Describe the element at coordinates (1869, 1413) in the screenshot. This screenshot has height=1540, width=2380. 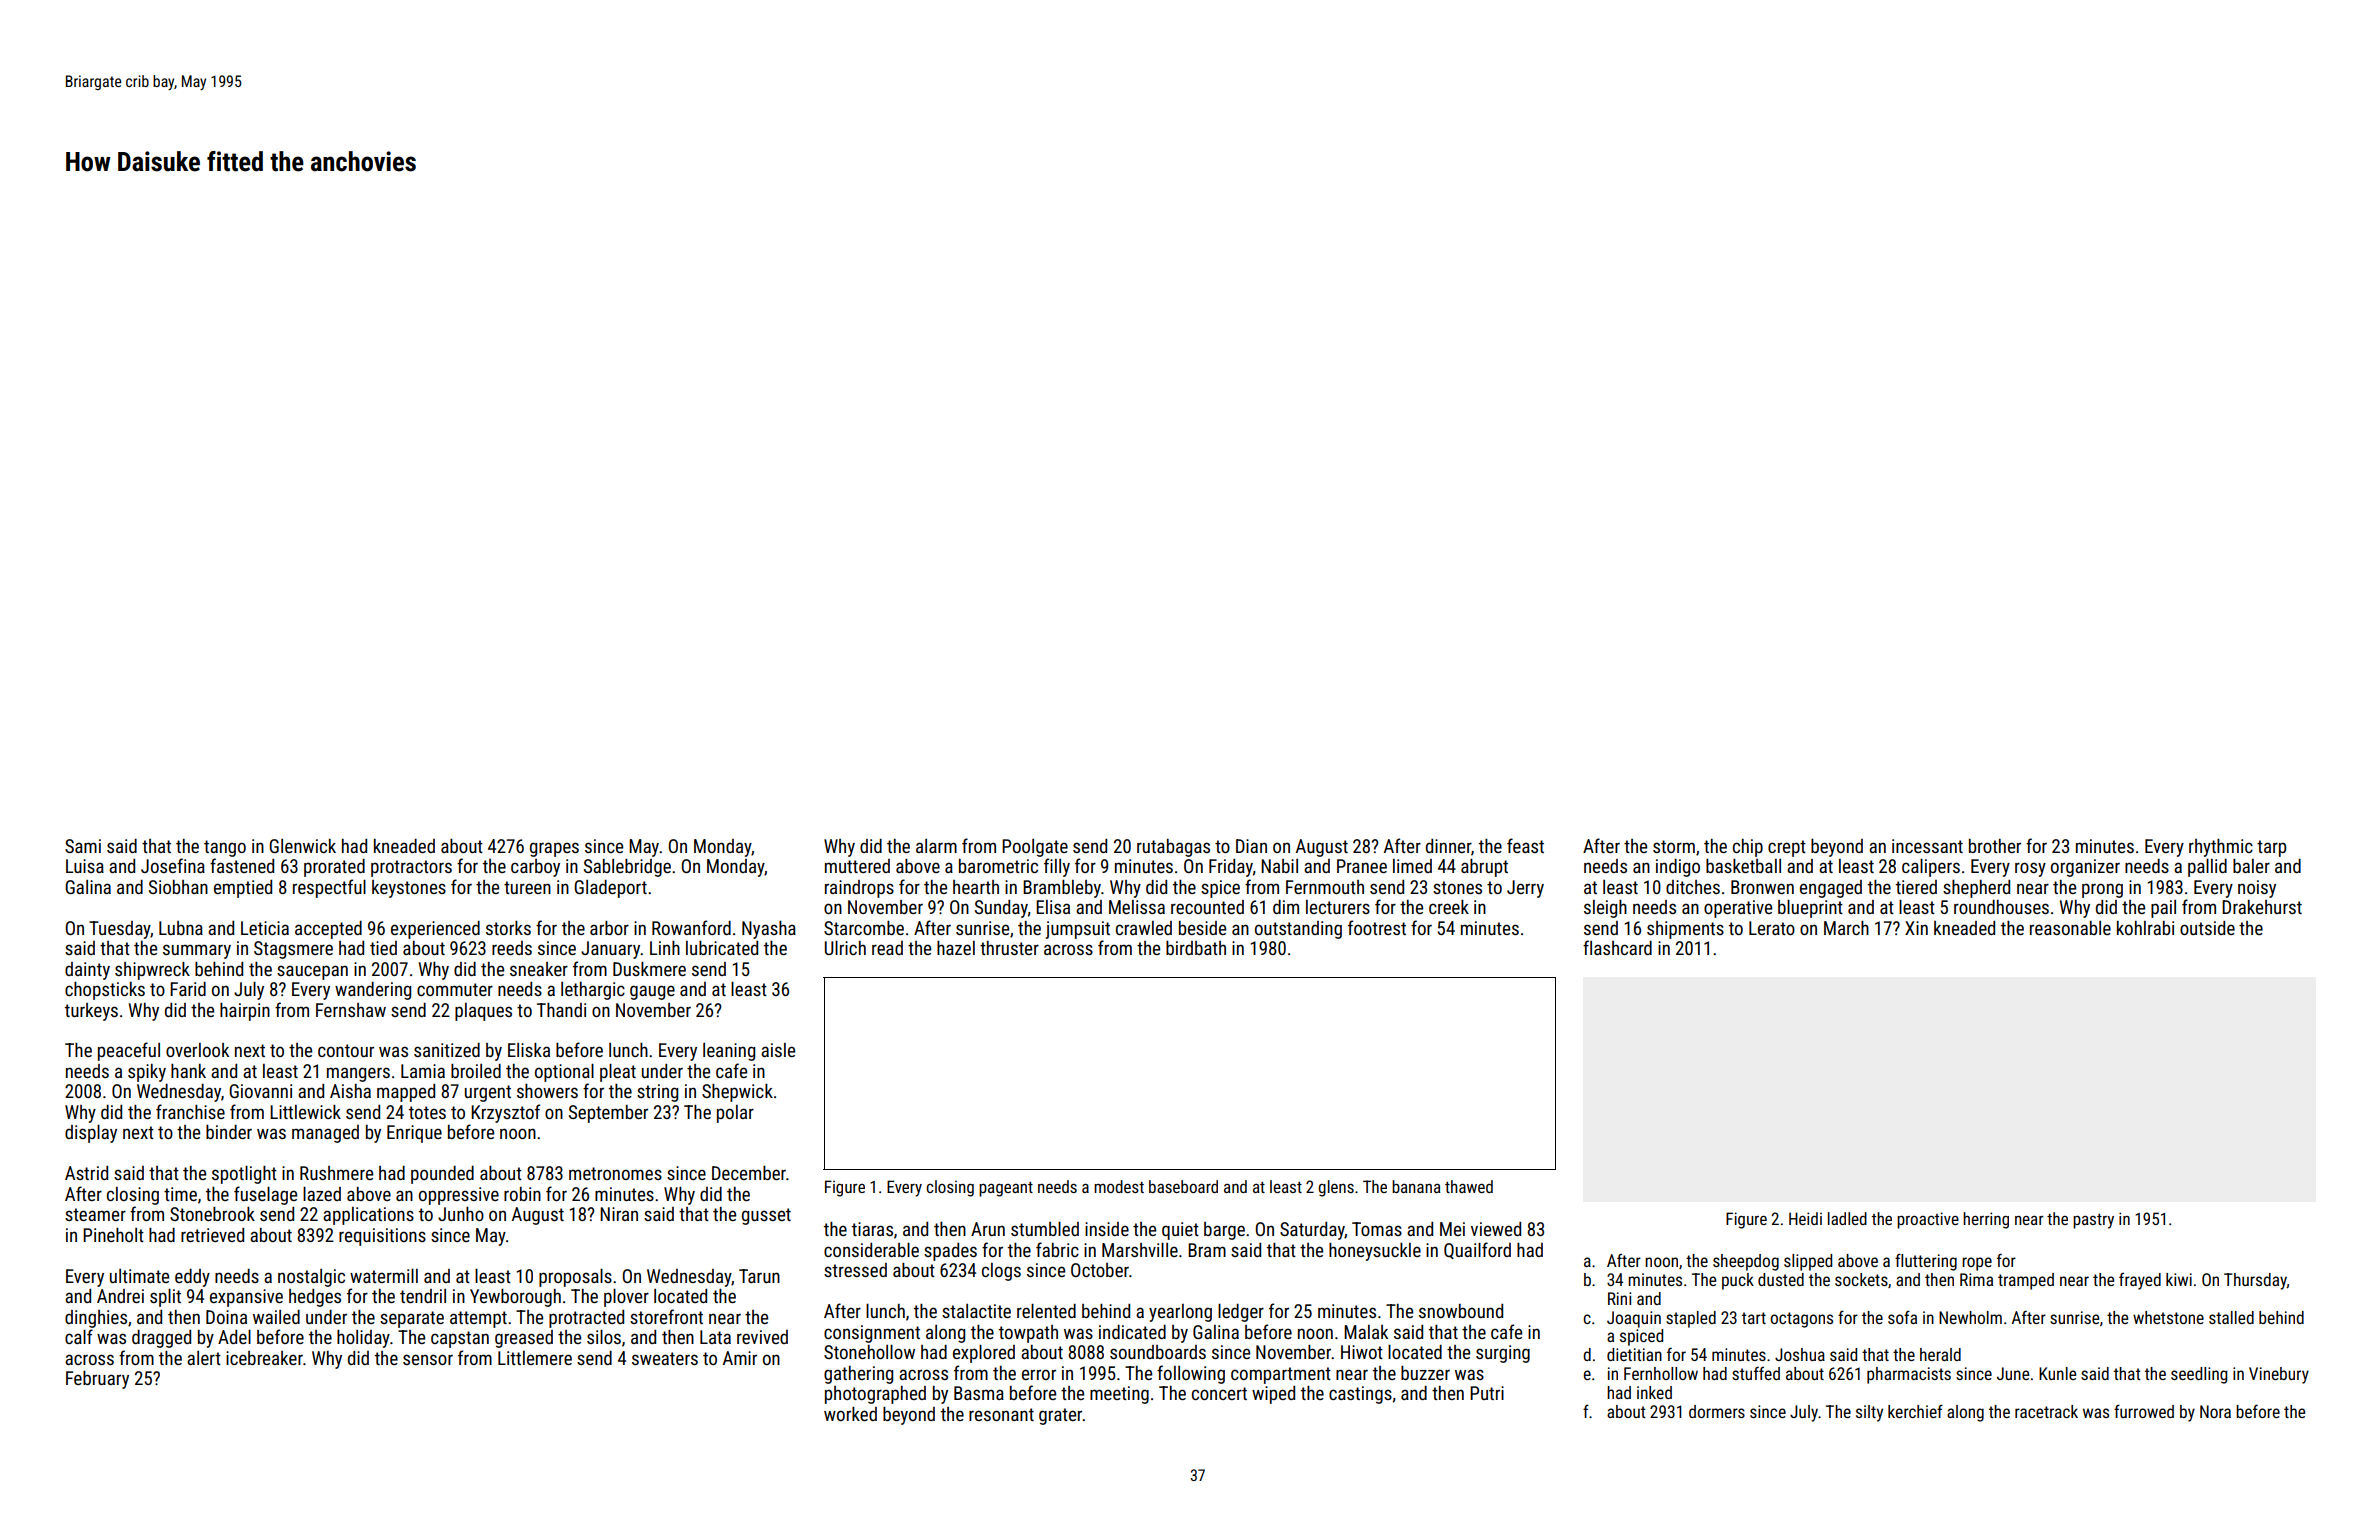
I see `silty` at that location.
